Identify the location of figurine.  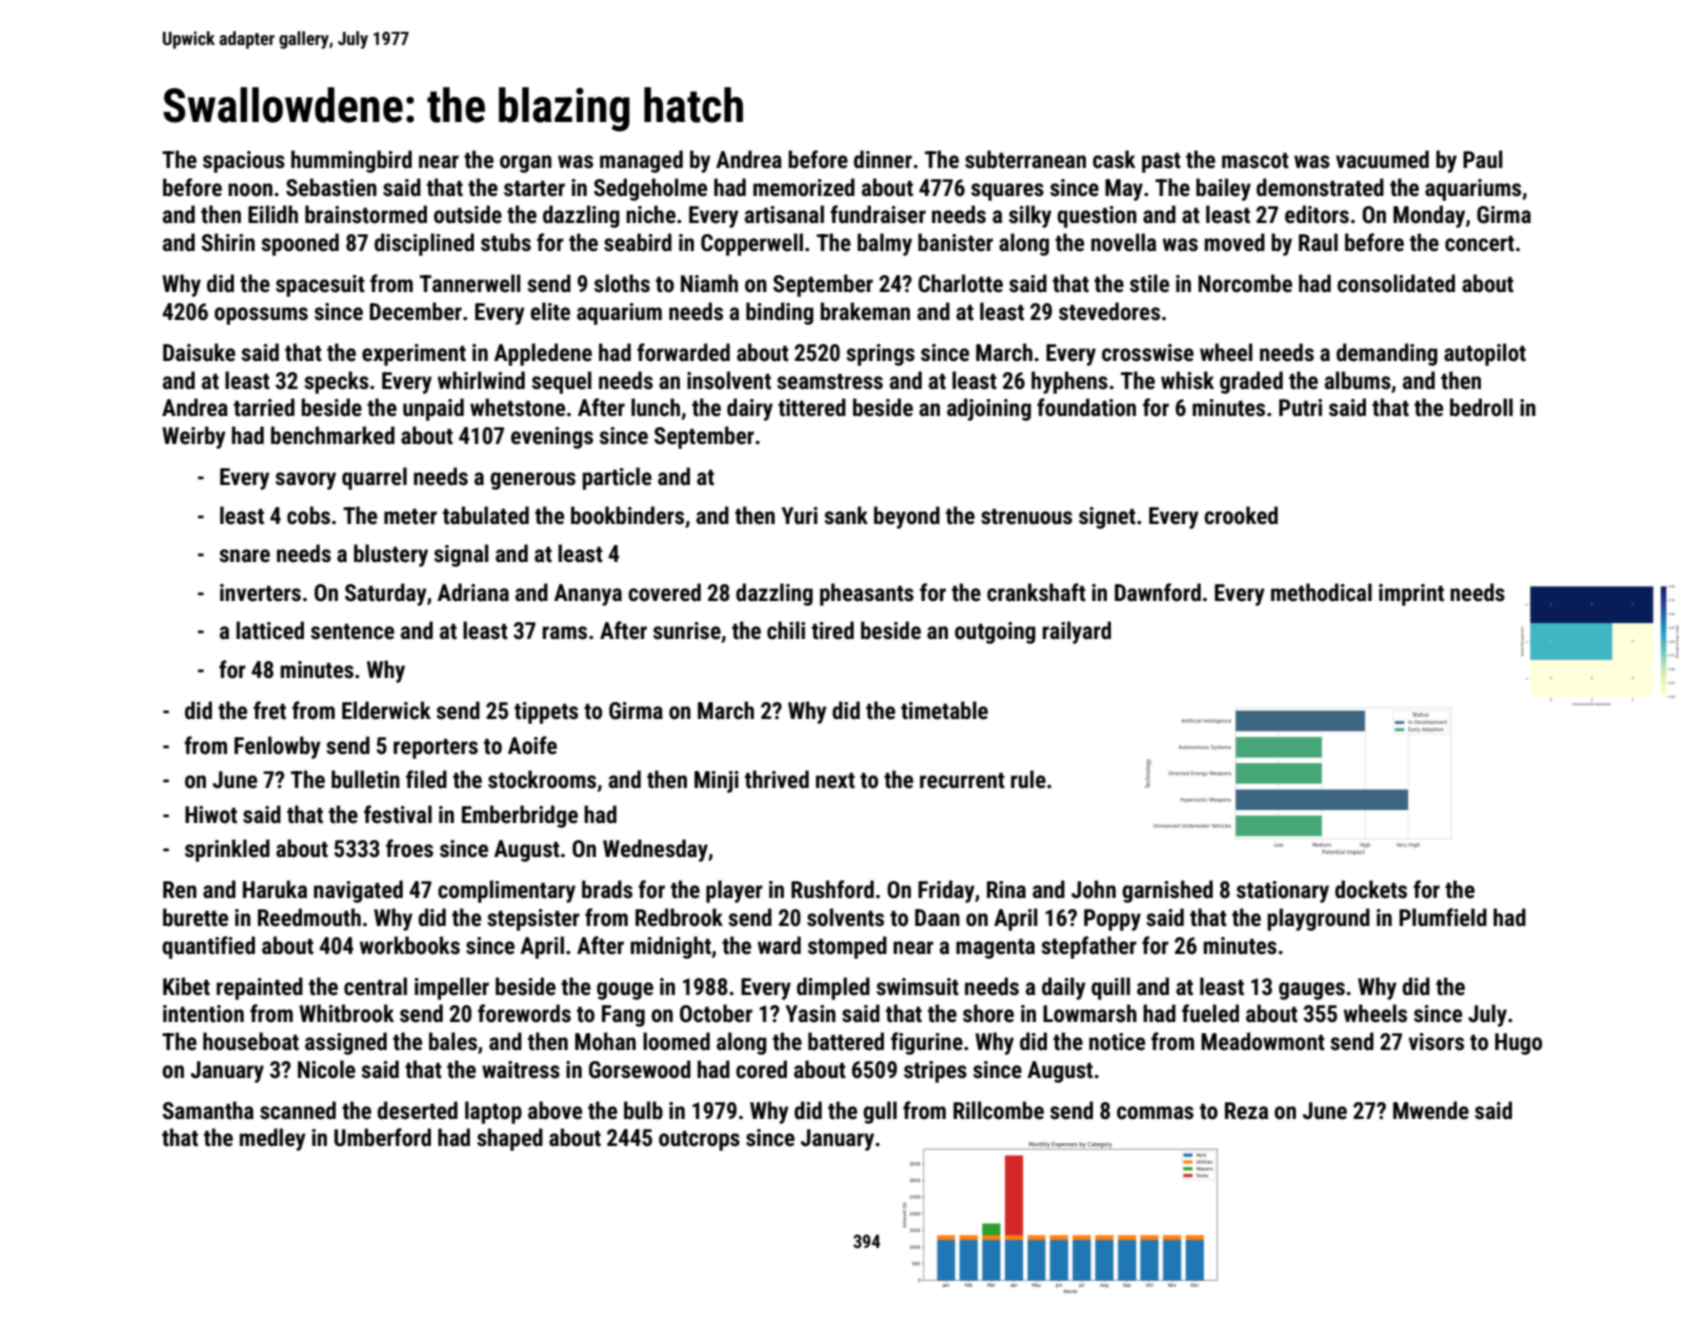
(927, 1043).
